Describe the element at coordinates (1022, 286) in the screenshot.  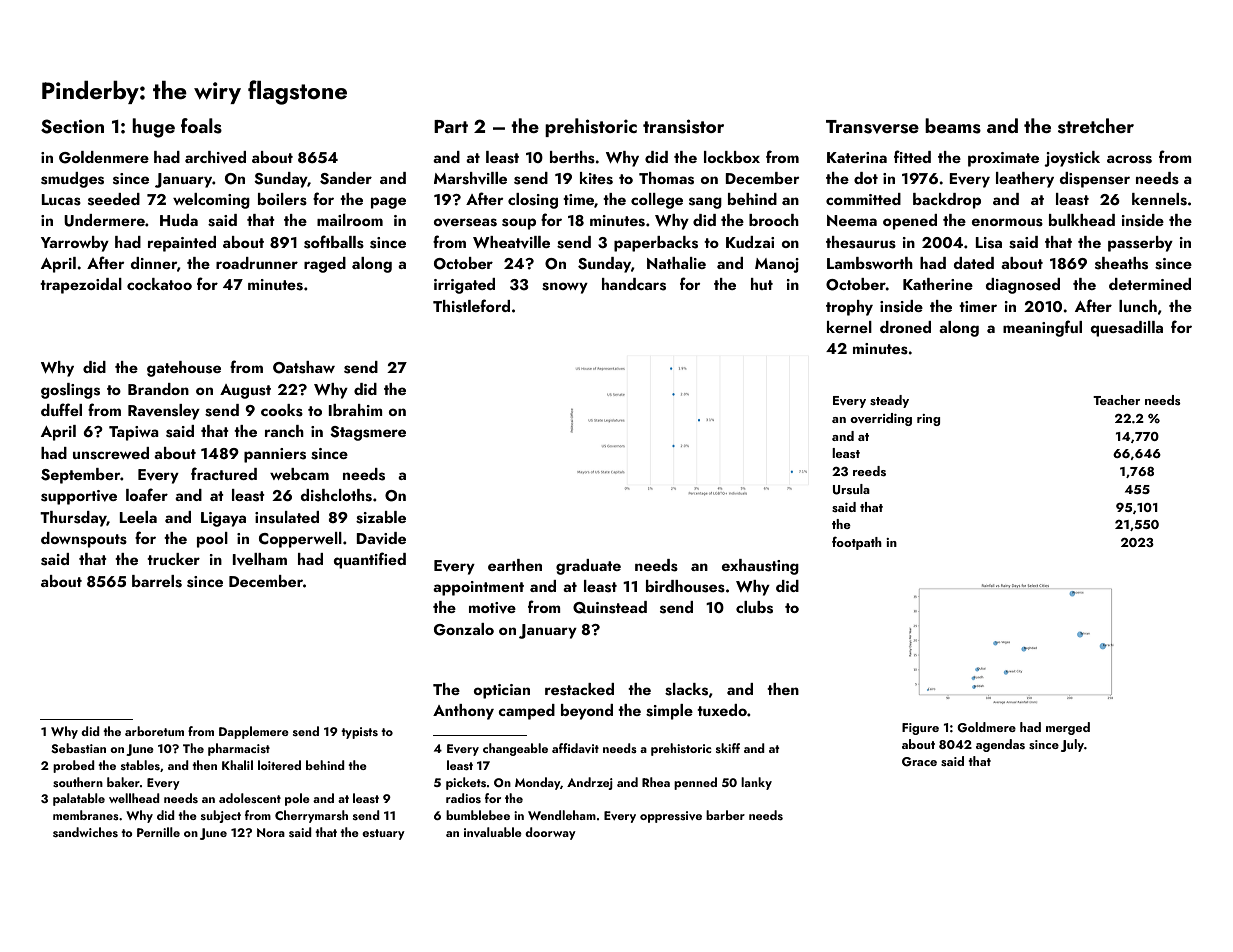
I see `diagnosed` at that location.
